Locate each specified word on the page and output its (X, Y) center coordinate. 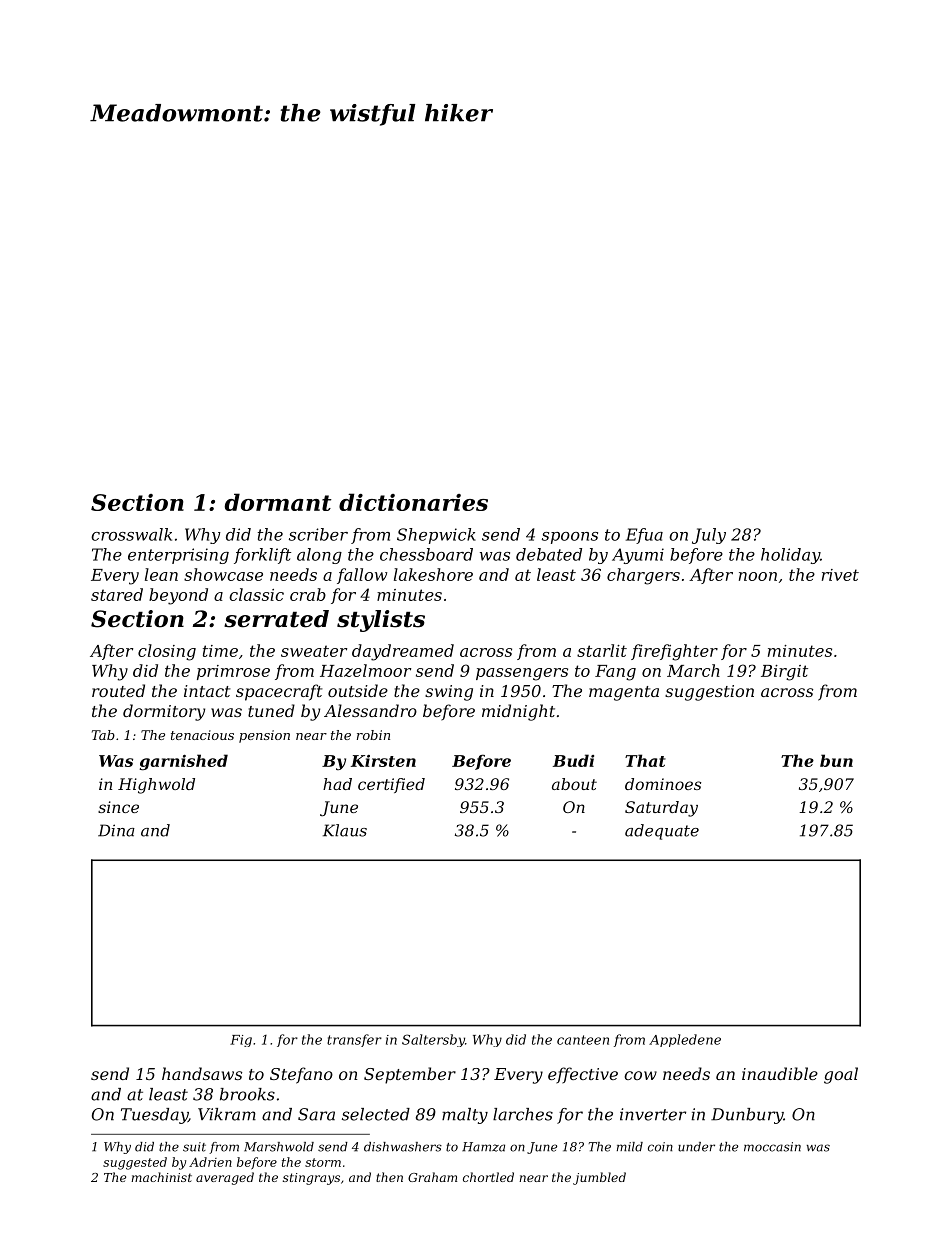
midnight (518, 712)
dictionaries (413, 502)
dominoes (663, 784)
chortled (488, 1177)
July (709, 536)
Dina (116, 830)
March (693, 670)
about (574, 784)
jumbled (599, 1178)
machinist (161, 1177)
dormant (278, 502)
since (118, 807)
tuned (271, 710)
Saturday (661, 809)
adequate (662, 832)
